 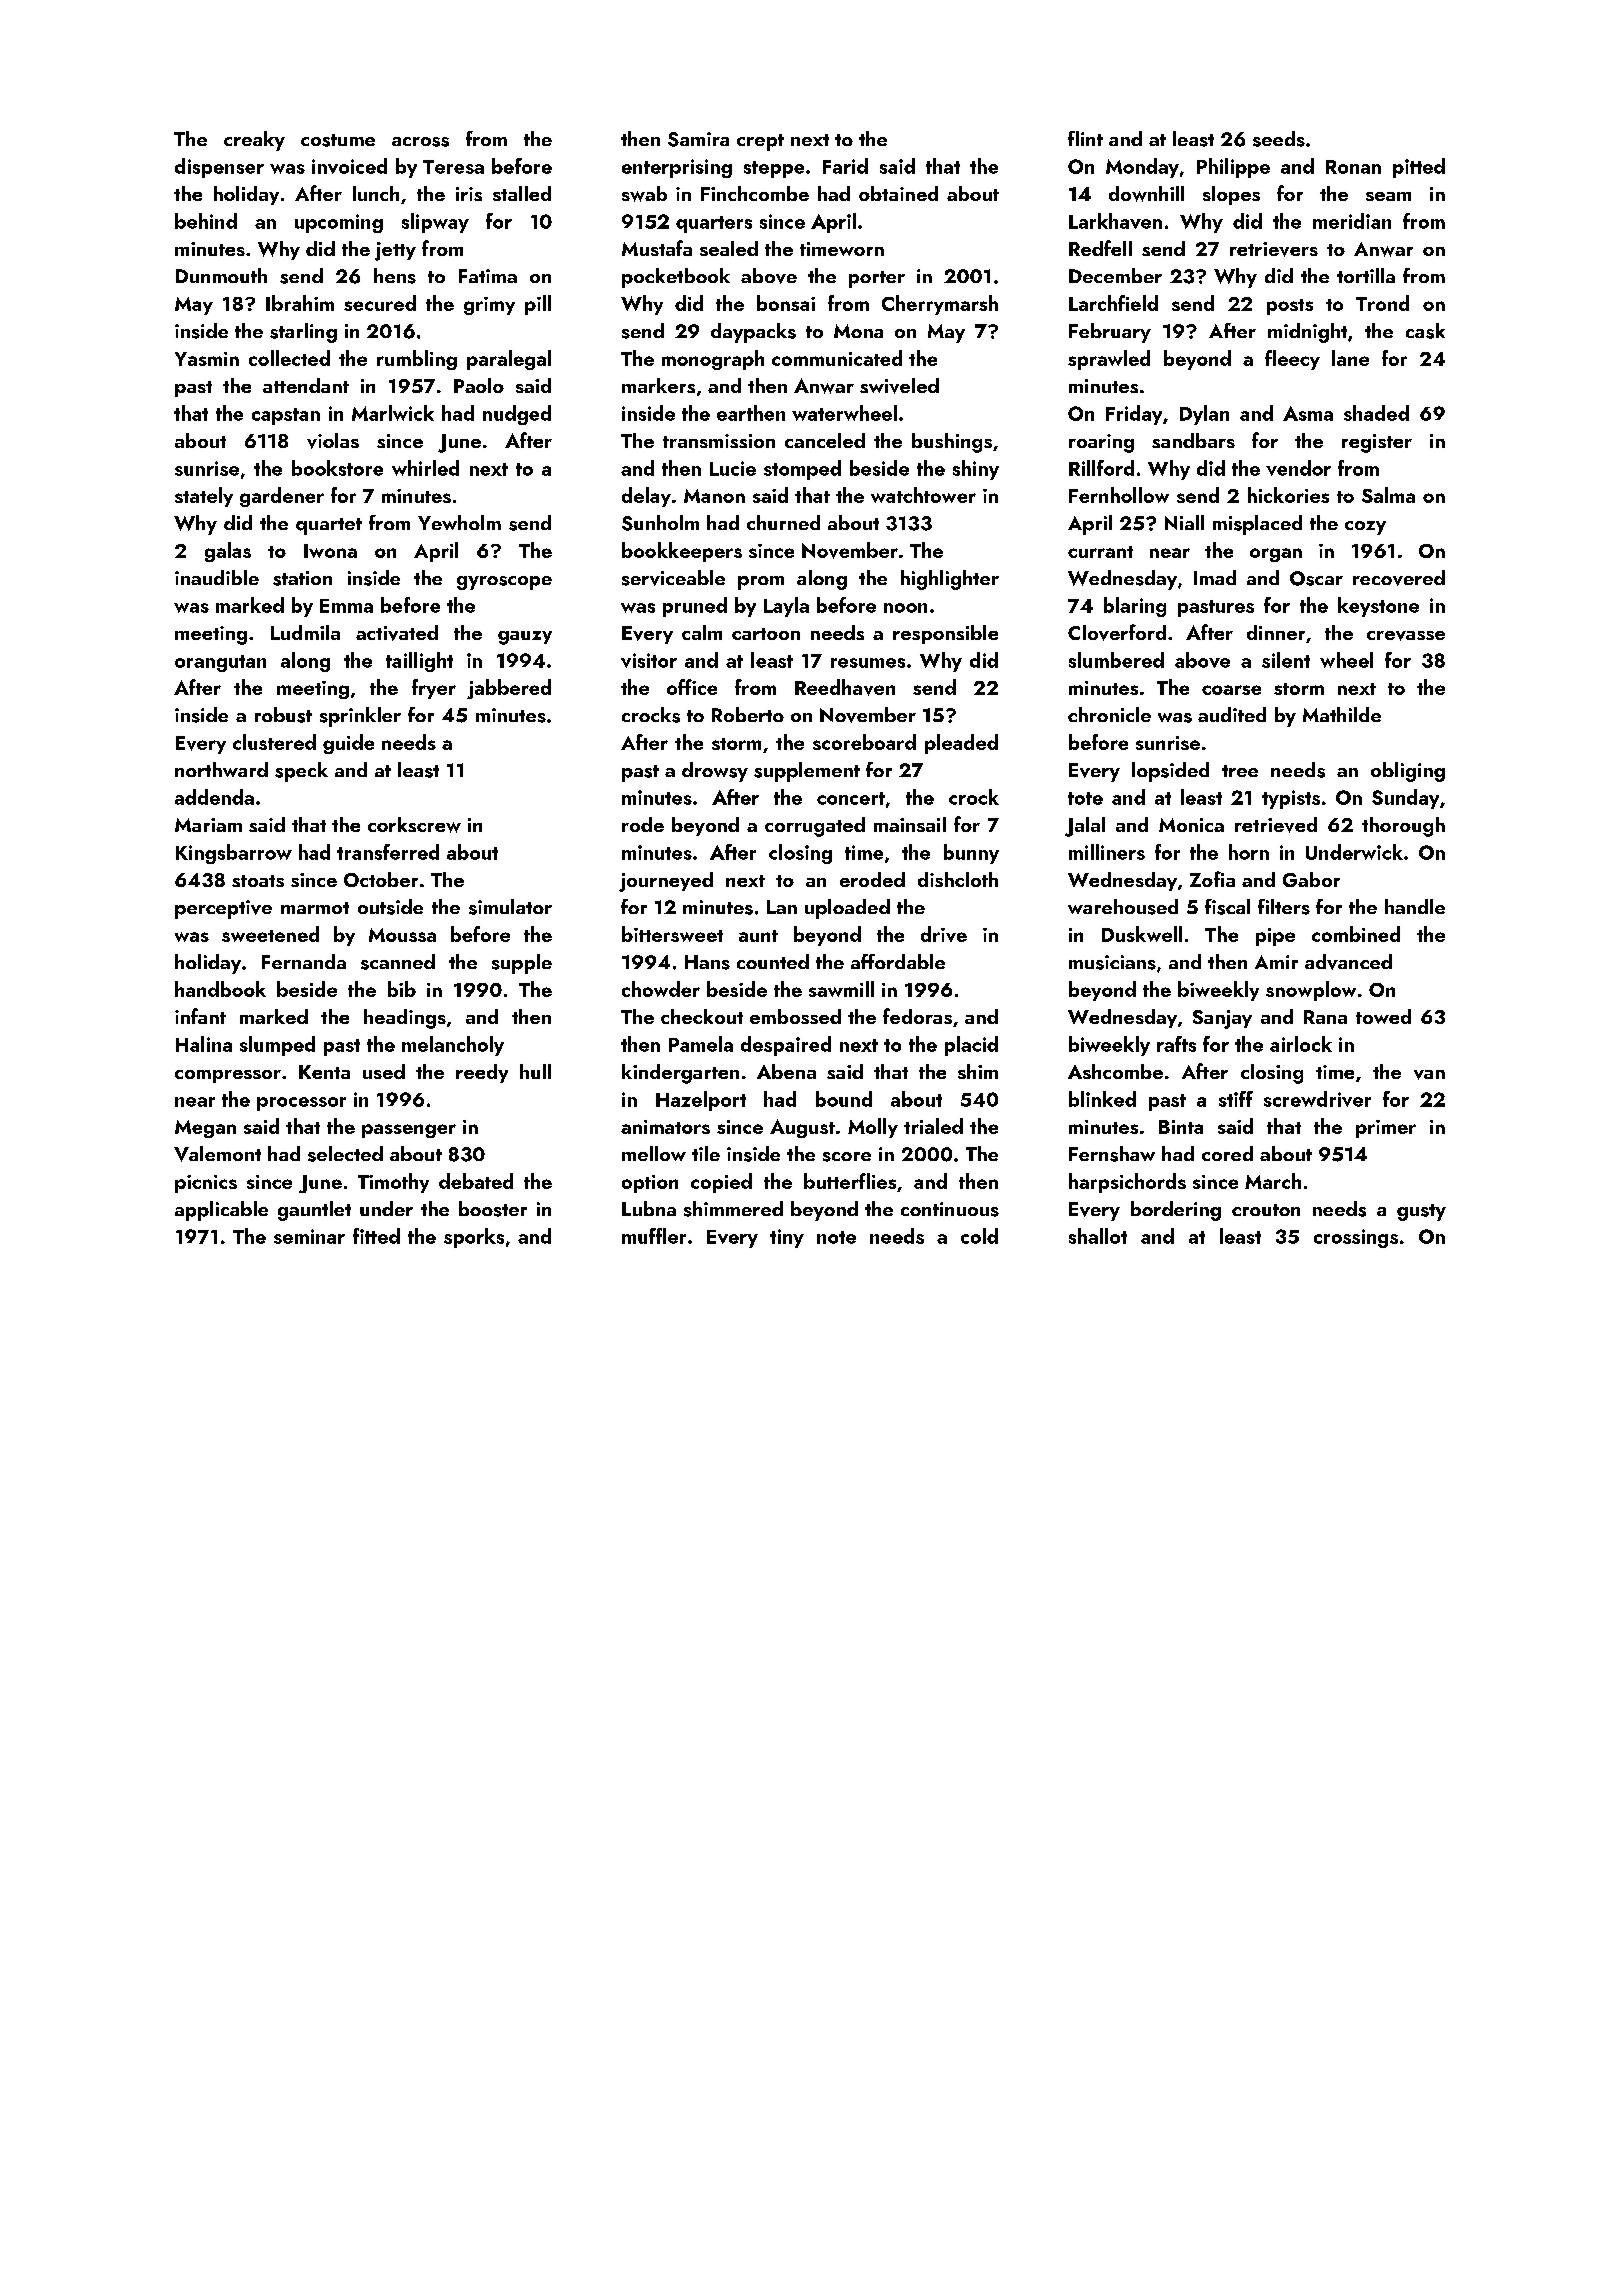 What do you see at coordinates (802, 470) in the screenshot?
I see `stomped` at bounding box center [802, 470].
